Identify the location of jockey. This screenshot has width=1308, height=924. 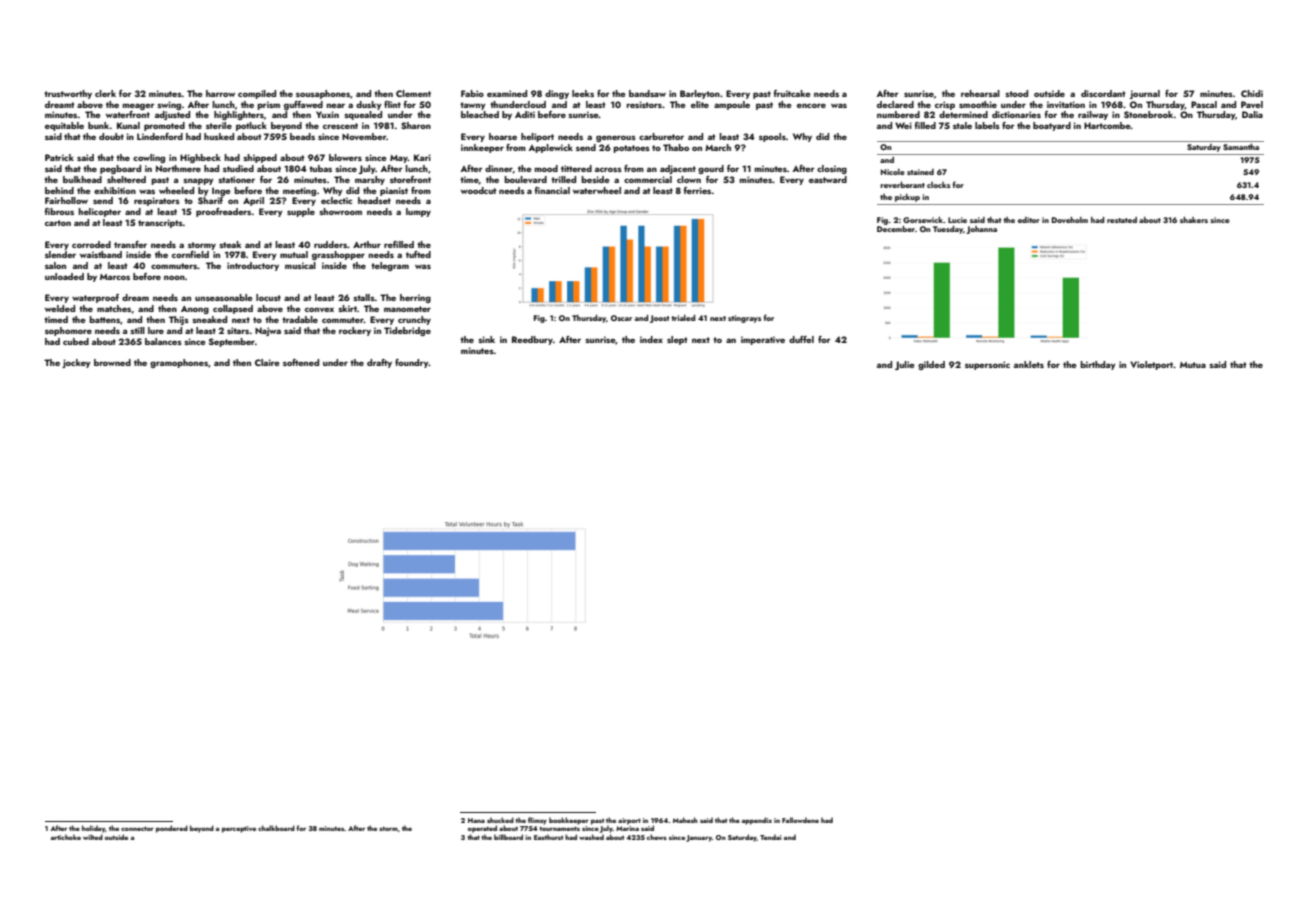
(76, 363).
